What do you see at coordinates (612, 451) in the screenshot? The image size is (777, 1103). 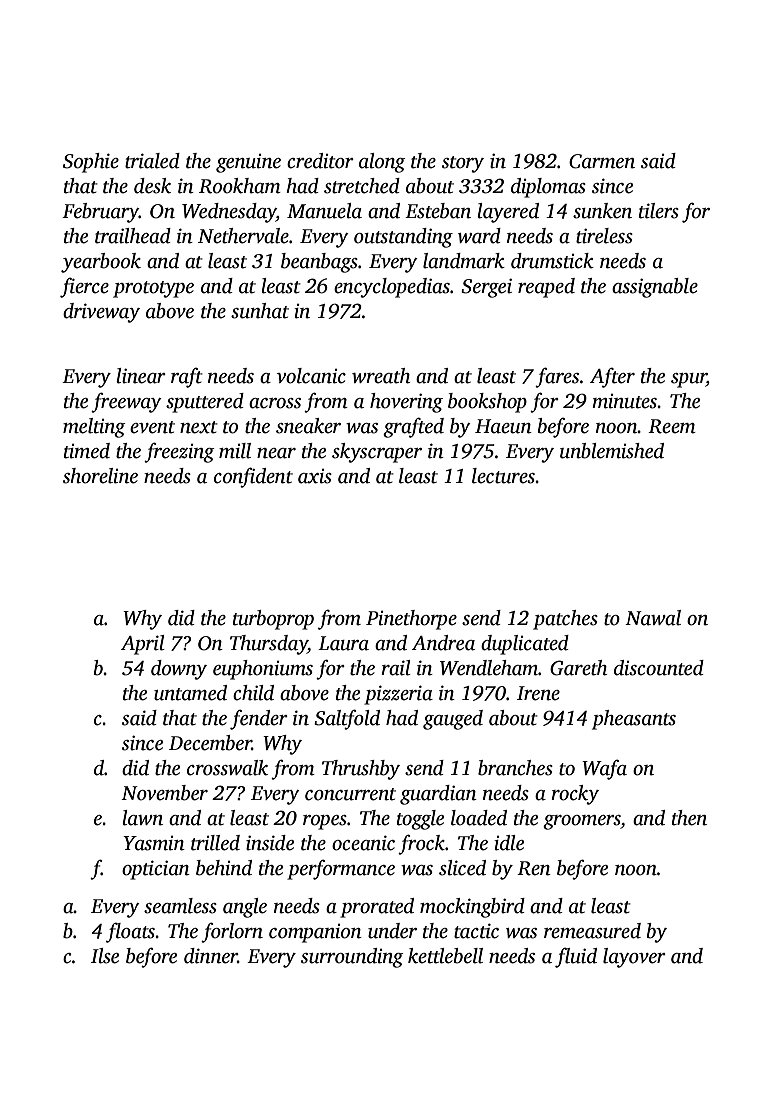 I see `unblemished` at bounding box center [612, 451].
